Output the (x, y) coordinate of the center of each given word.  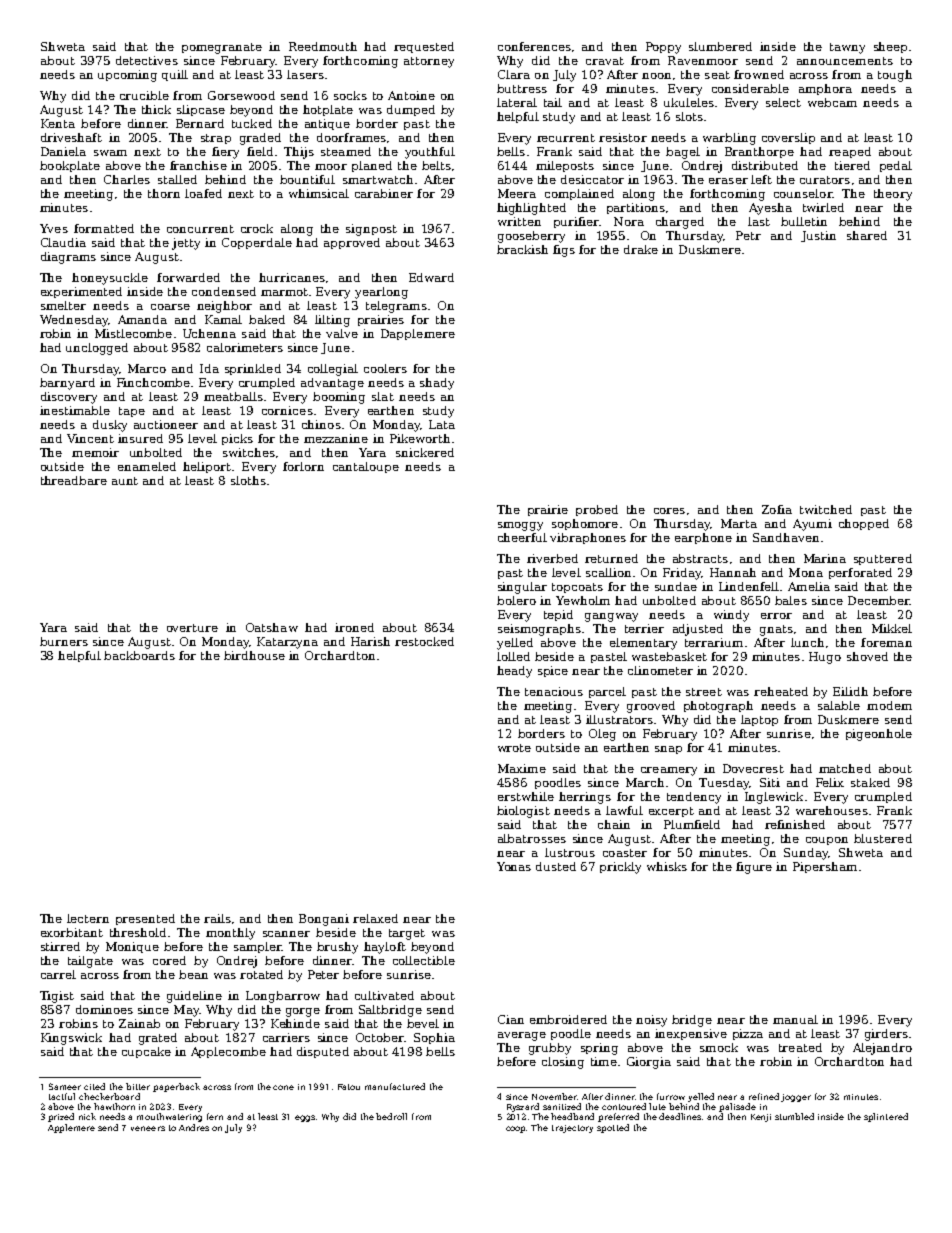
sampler (258, 947)
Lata (442, 424)
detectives (147, 60)
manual (795, 1019)
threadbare (74, 480)
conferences (534, 46)
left (761, 179)
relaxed (375, 918)
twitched (826, 509)
